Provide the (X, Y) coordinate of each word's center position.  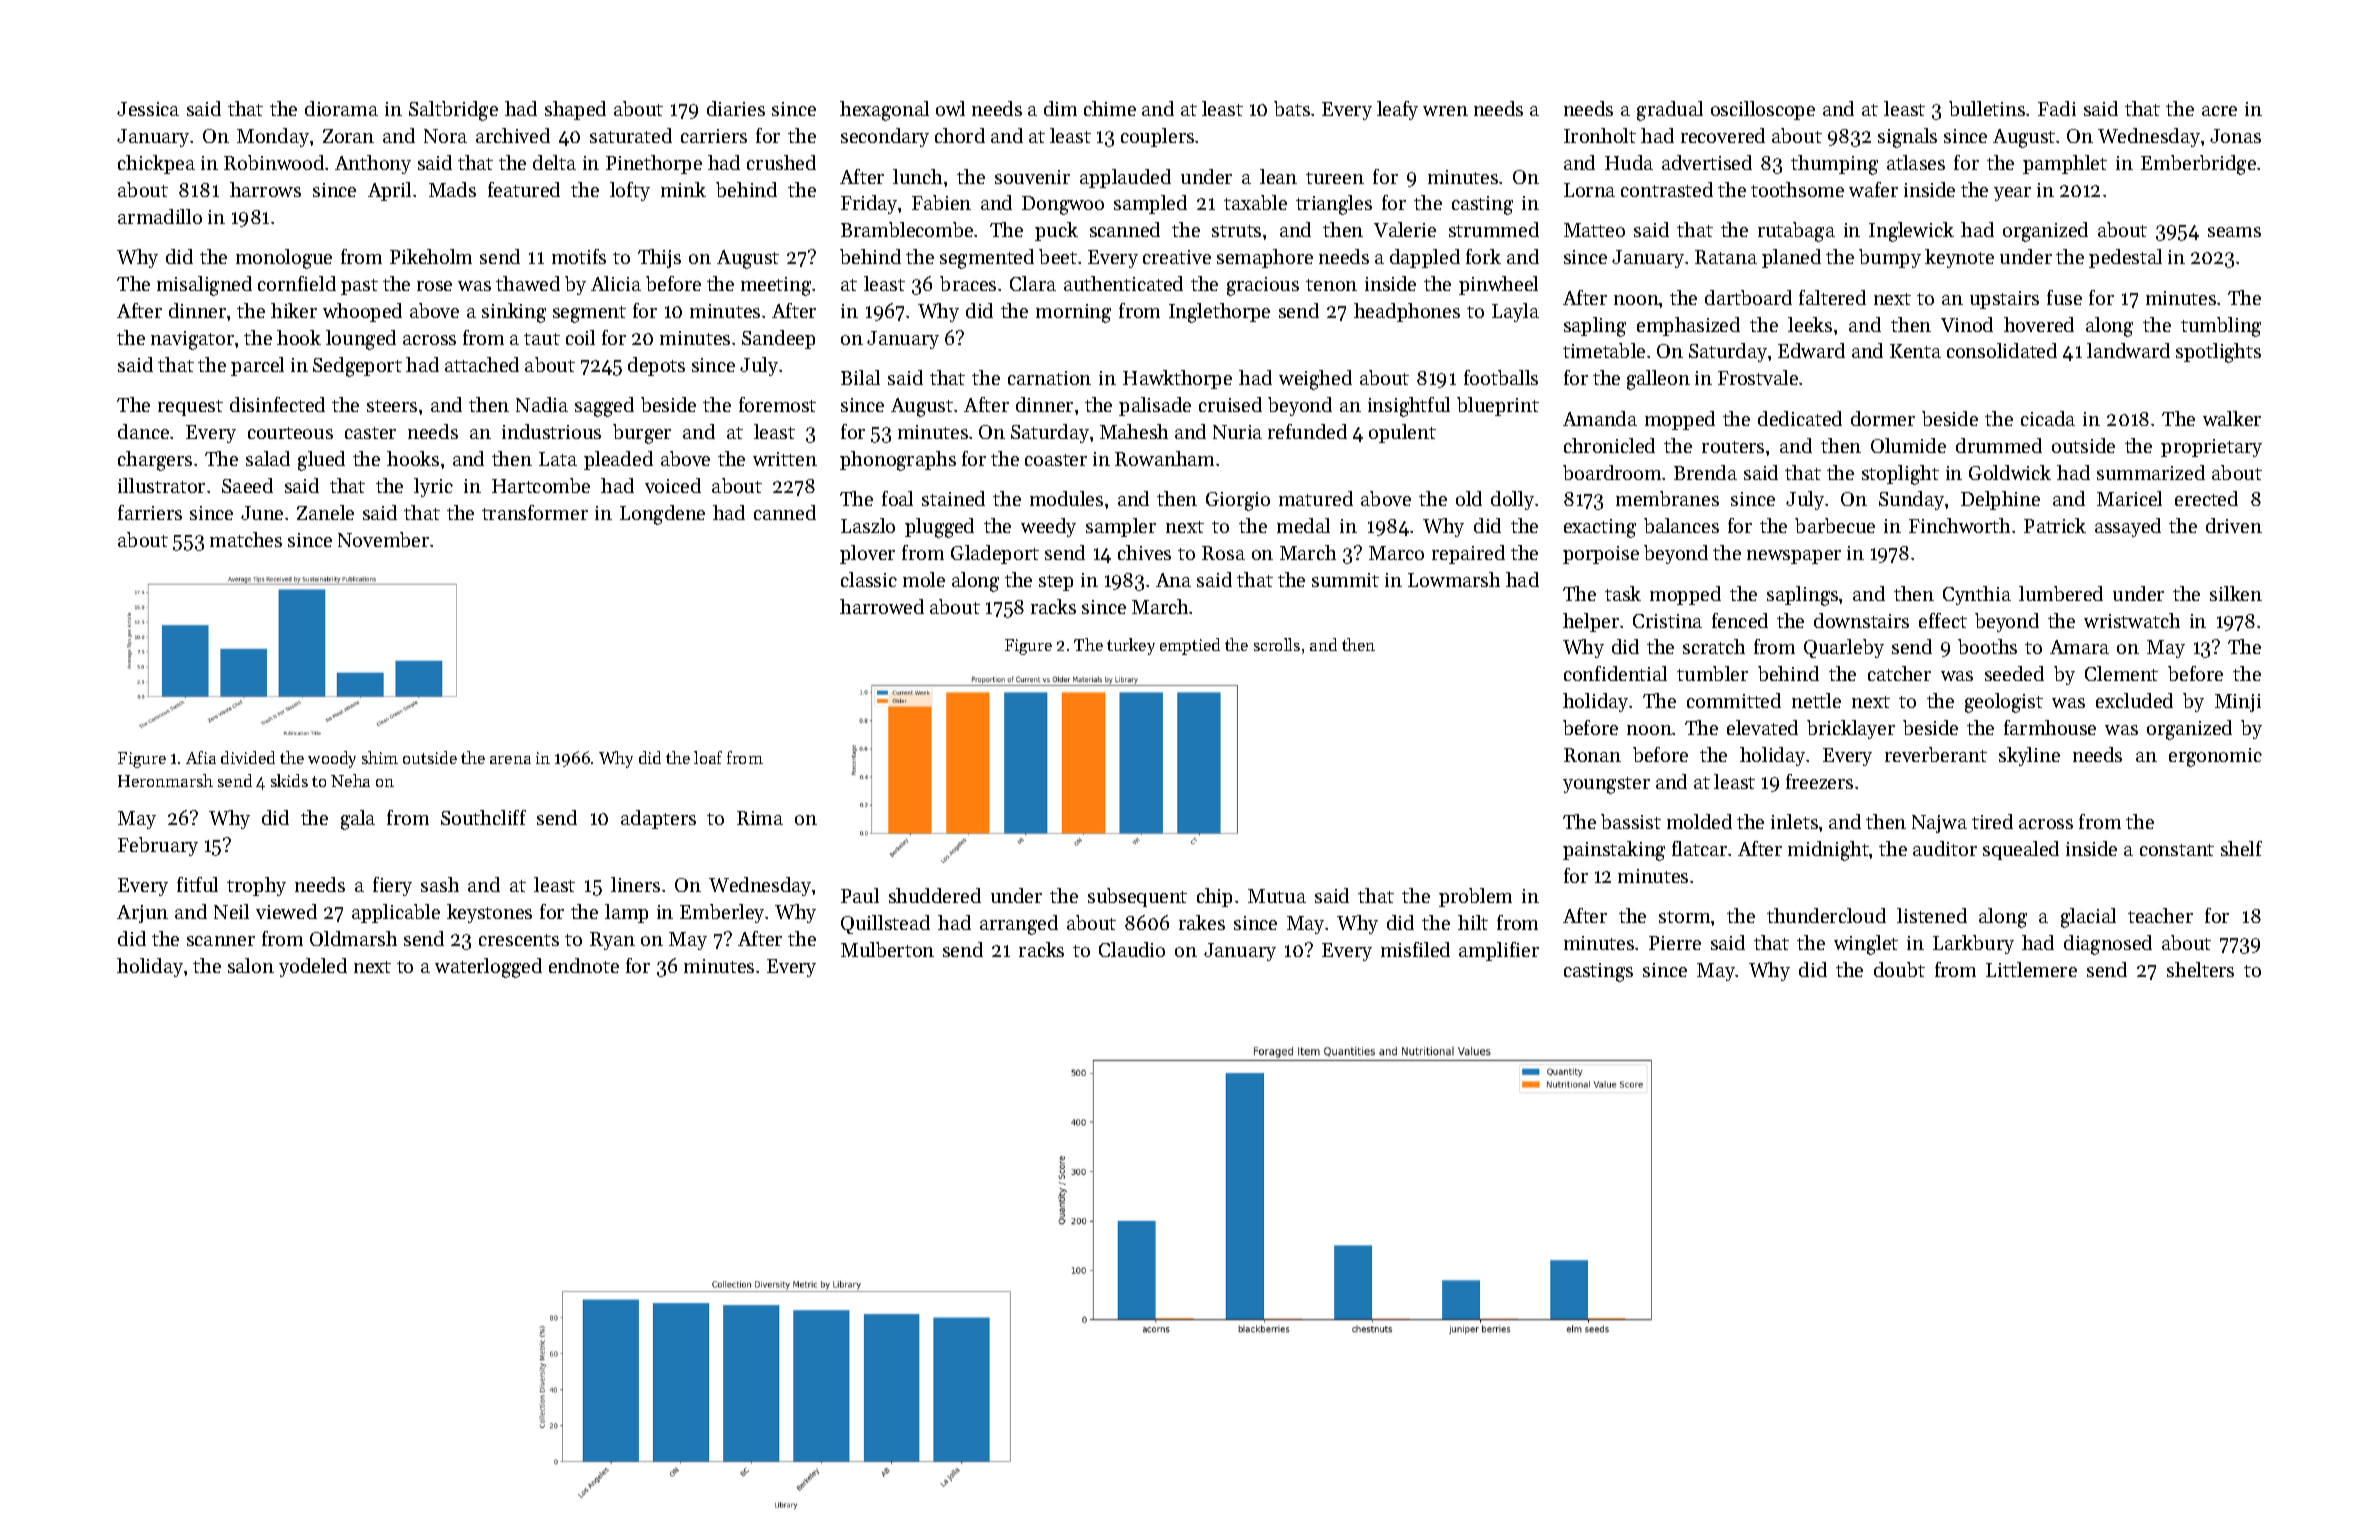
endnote (584, 965)
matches (246, 539)
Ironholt (1600, 135)
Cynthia (1977, 595)
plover (867, 554)
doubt (1899, 969)
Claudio (1132, 949)
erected (2206, 498)
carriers (714, 136)
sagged (604, 407)
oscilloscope (1763, 110)
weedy (1048, 527)
